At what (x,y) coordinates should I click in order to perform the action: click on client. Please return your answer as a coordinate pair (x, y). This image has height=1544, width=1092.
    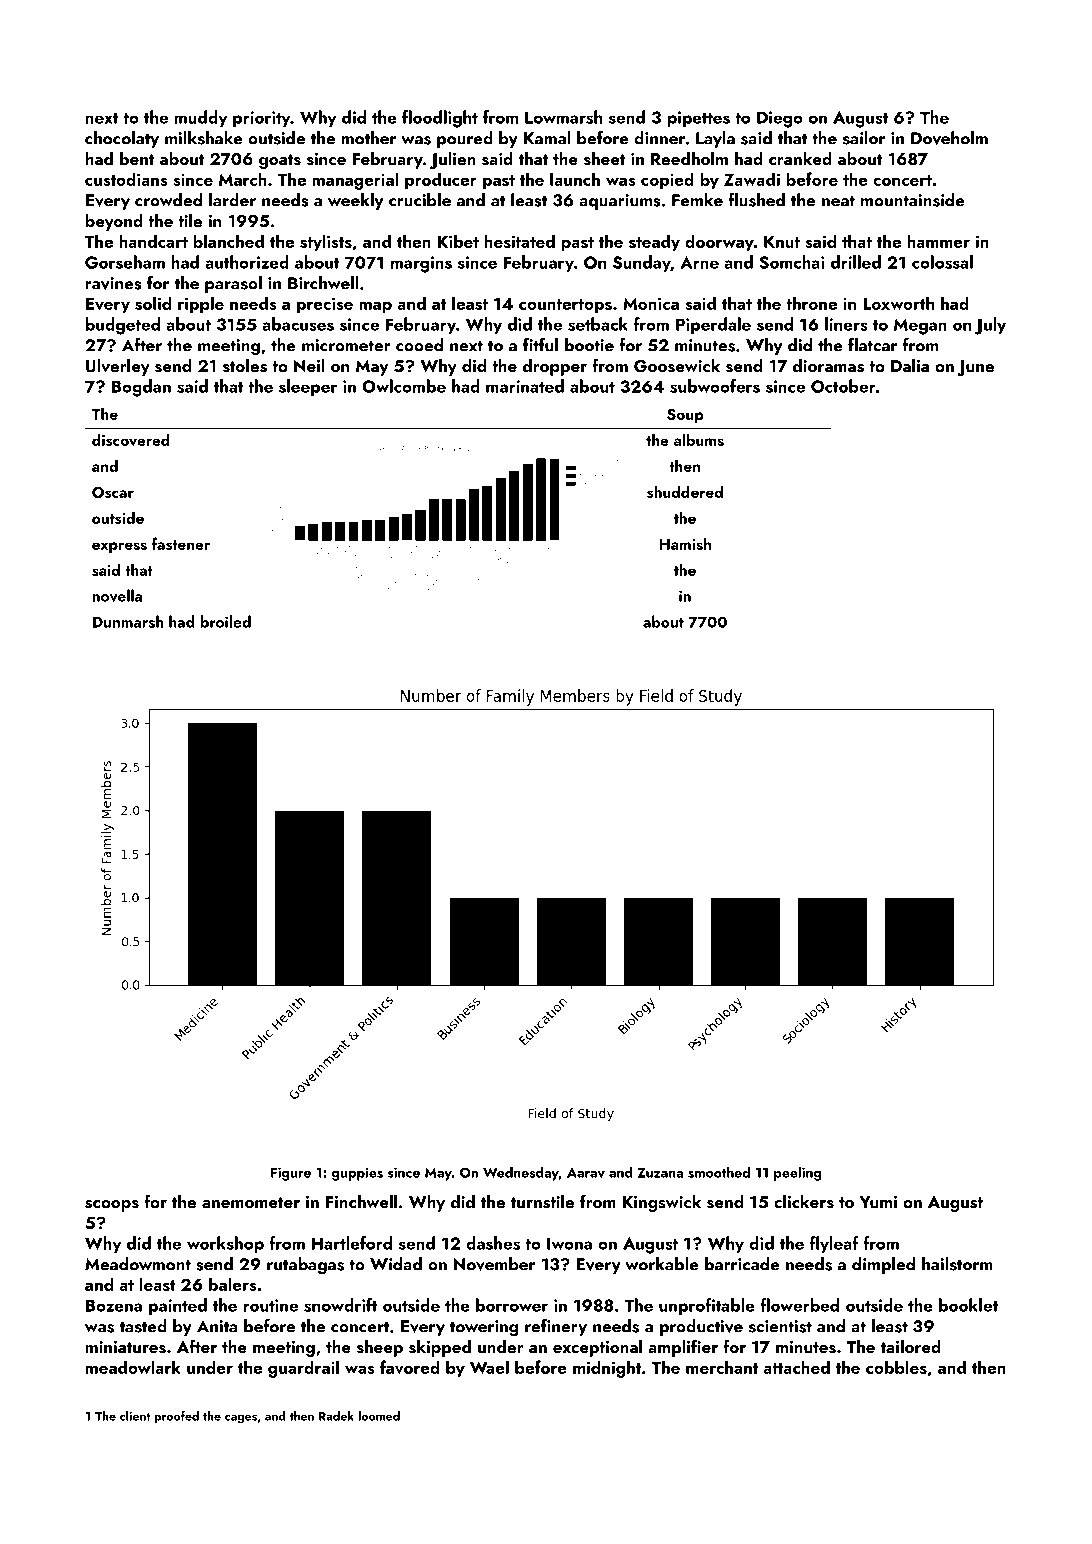
    Looking at the image, I should click on (135, 1416).
